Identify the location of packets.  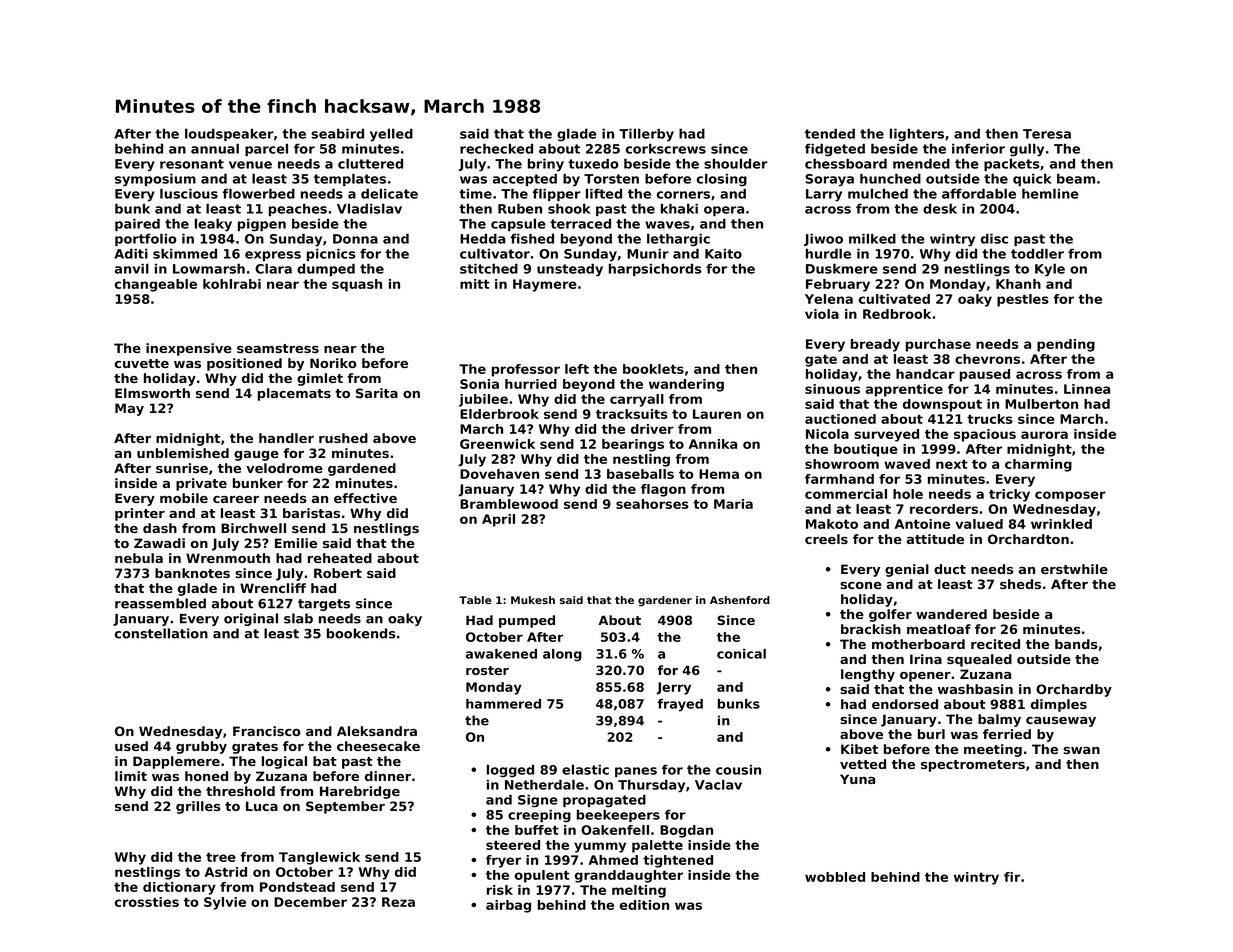
(1012, 164).
